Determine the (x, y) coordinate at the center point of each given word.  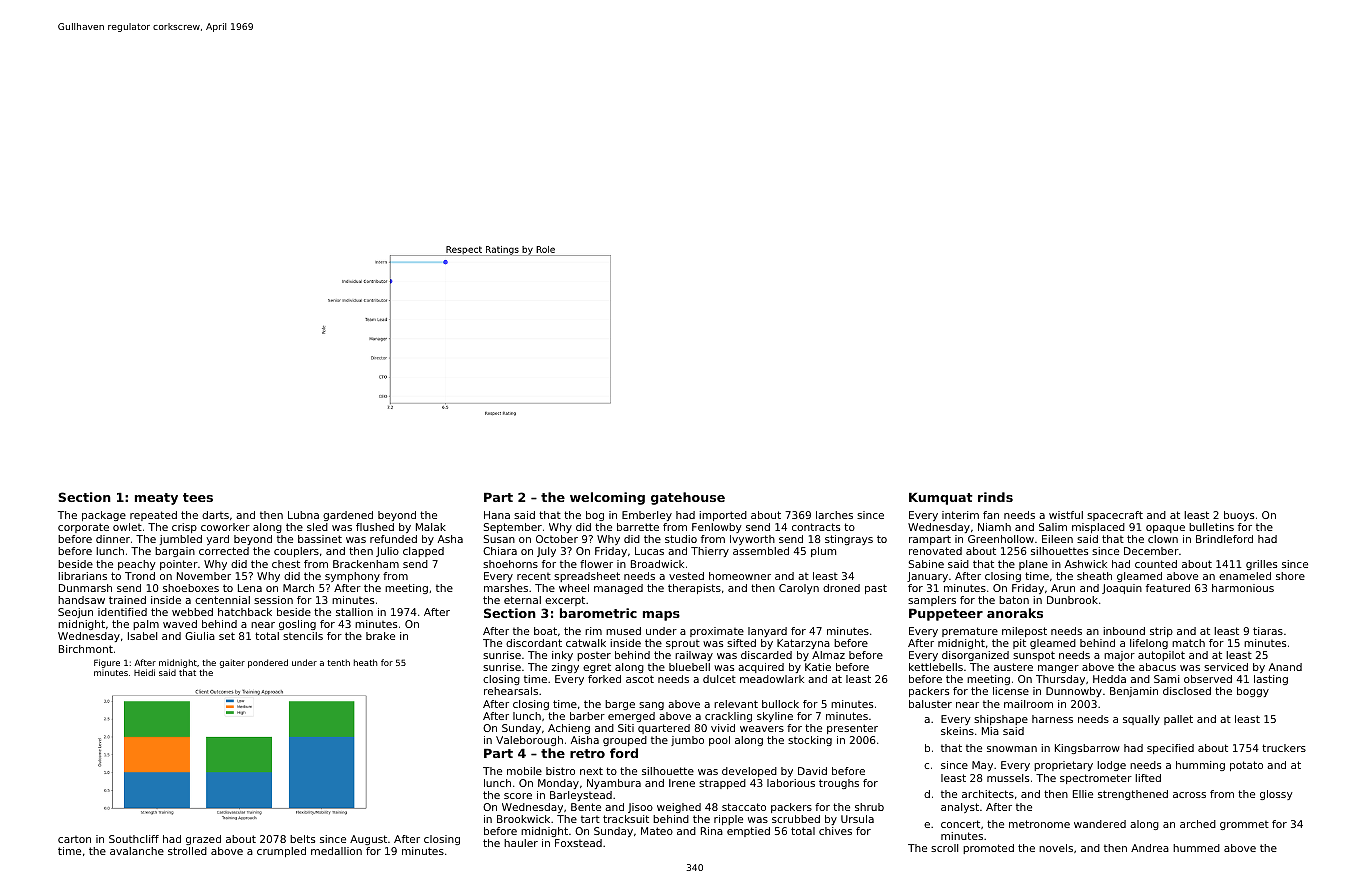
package (104, 516)
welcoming (607, 498)
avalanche (137, 851)
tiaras (1268, 631)
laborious (791, 783)
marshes (506, 588)
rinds (995, 497)
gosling (297, 625)
